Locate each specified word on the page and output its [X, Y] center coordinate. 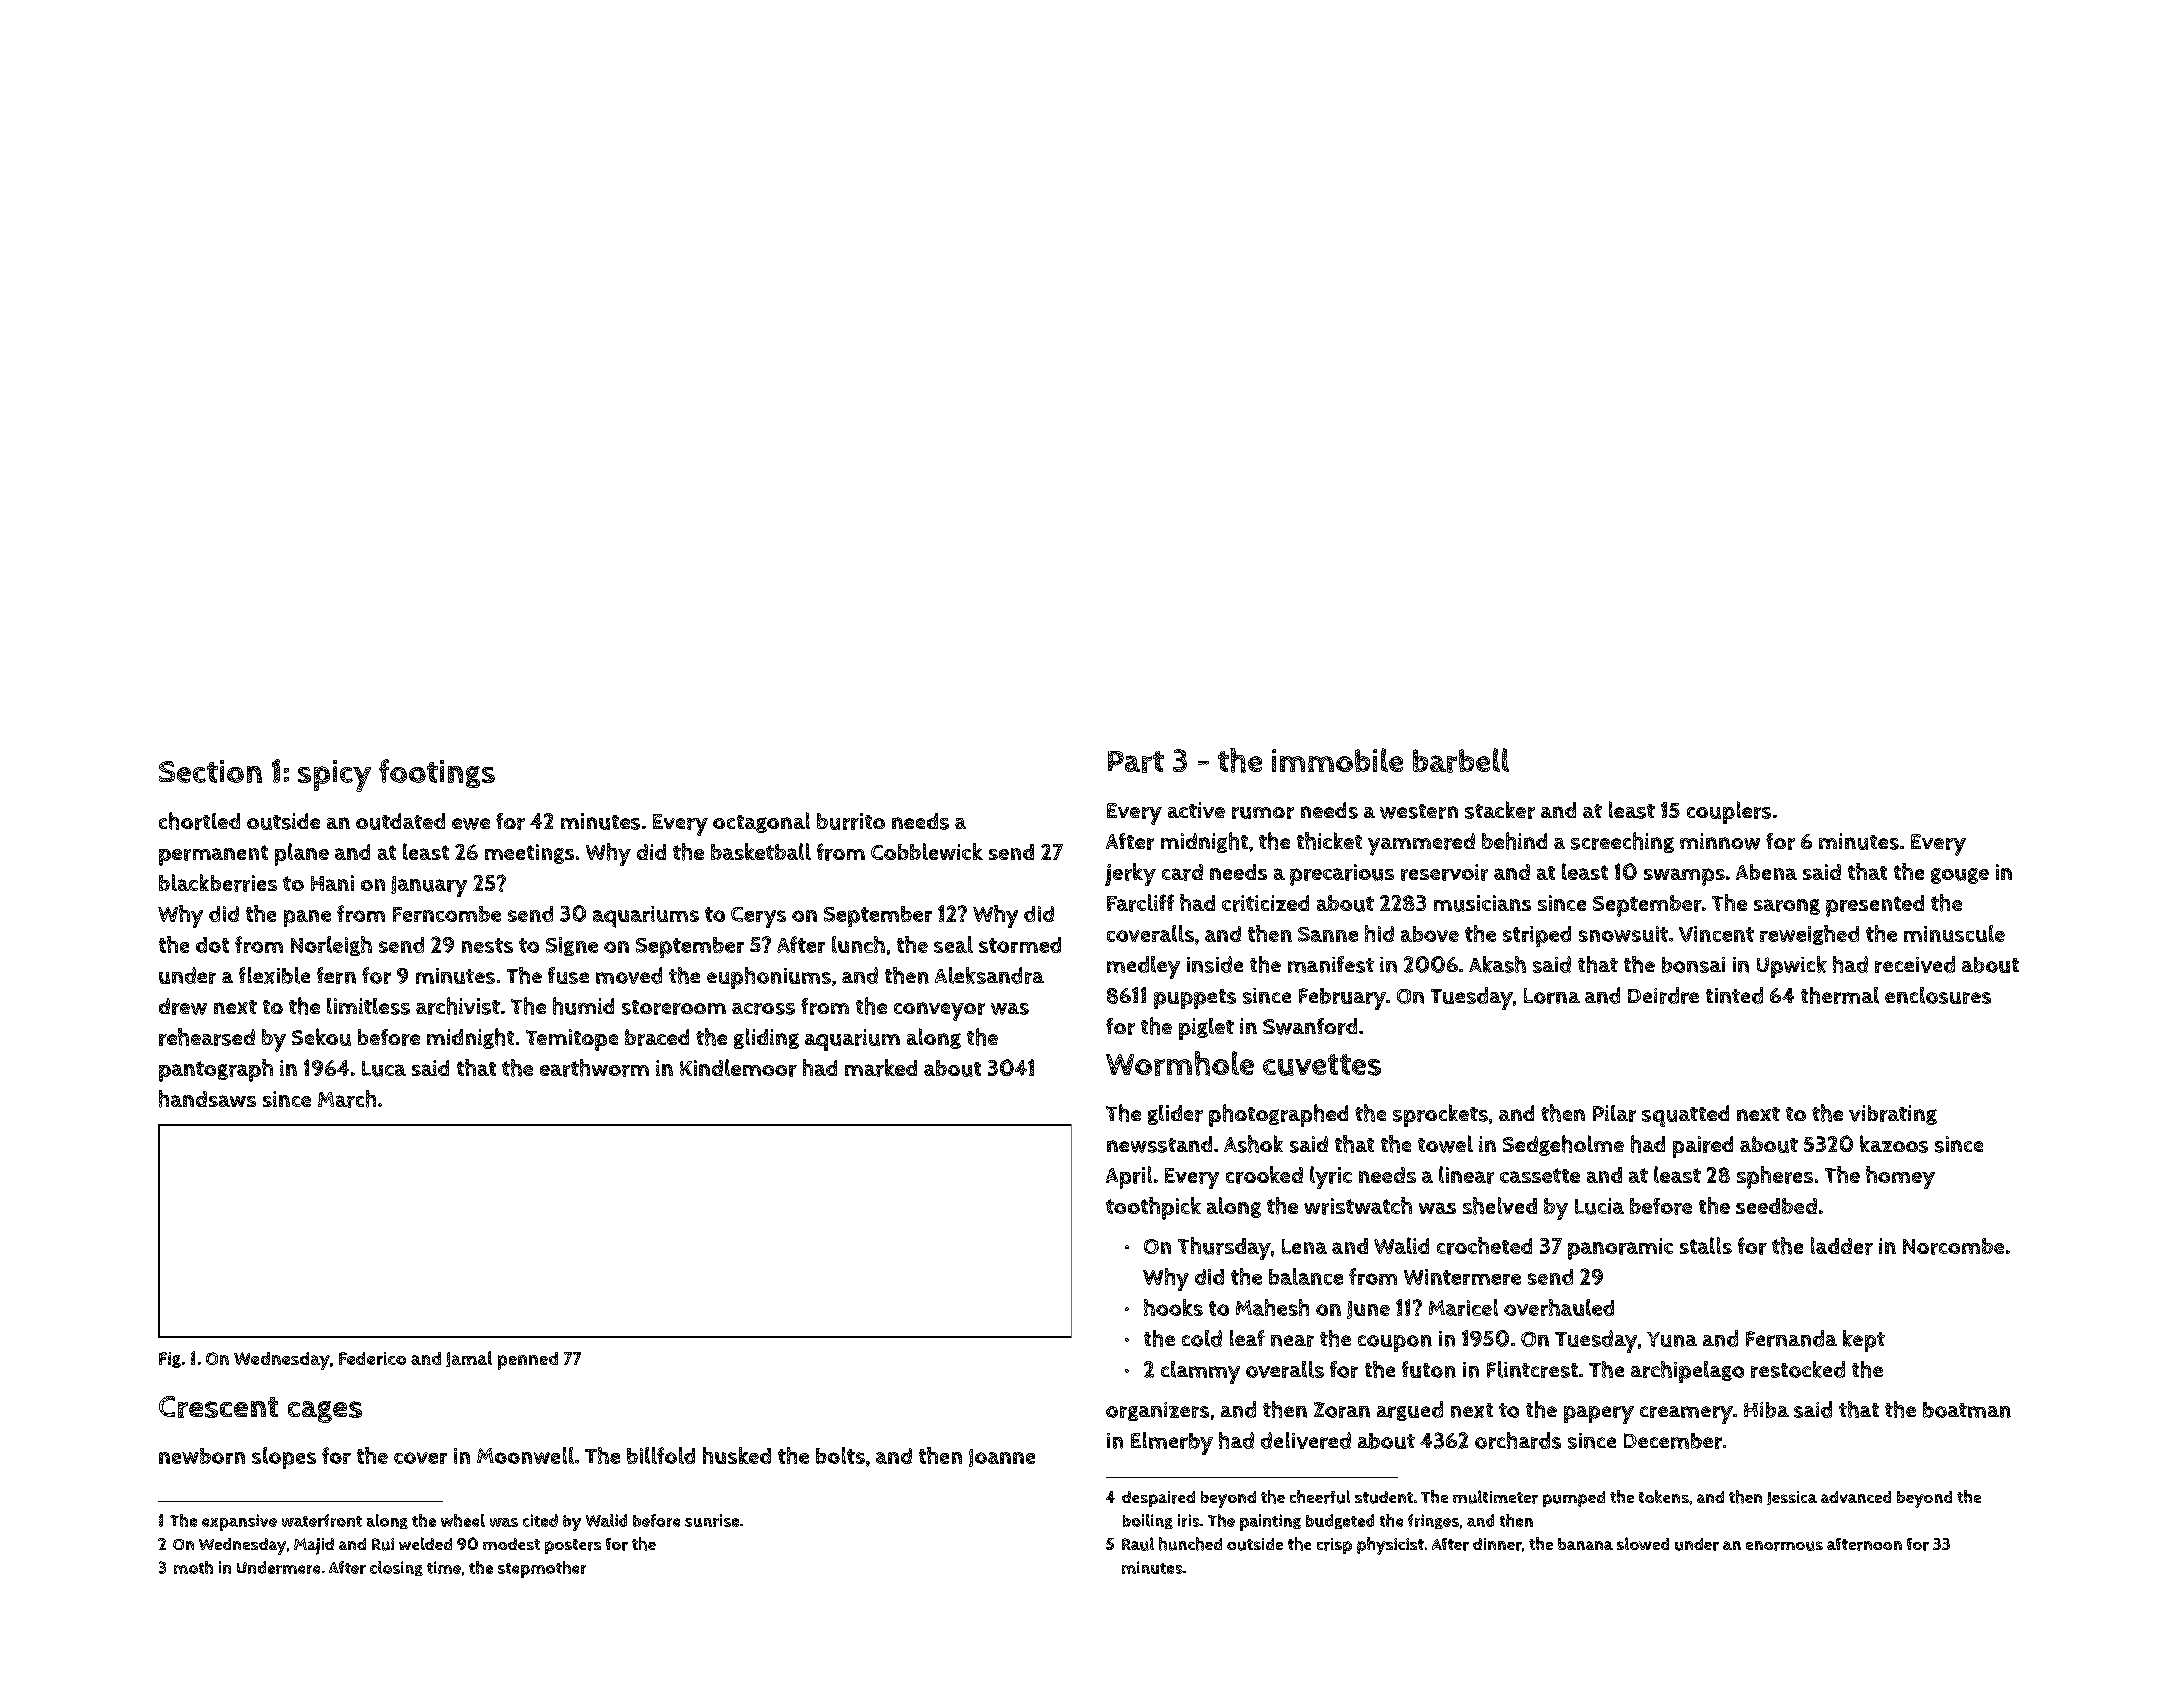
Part [1136, 762]
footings [437, 773]
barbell [1461, 760]
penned [528, 1361]
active [1196, 810]
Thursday [1224, 1248]
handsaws [207, 1099]
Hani [332, 883]
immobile [1337, 760]
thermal [1840, 995]
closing [396, 1568]
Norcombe [1953, 1246]
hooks [1173, 1307]
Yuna [1672, 1339]
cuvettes [1322, 1065]
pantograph [216, 1070]
